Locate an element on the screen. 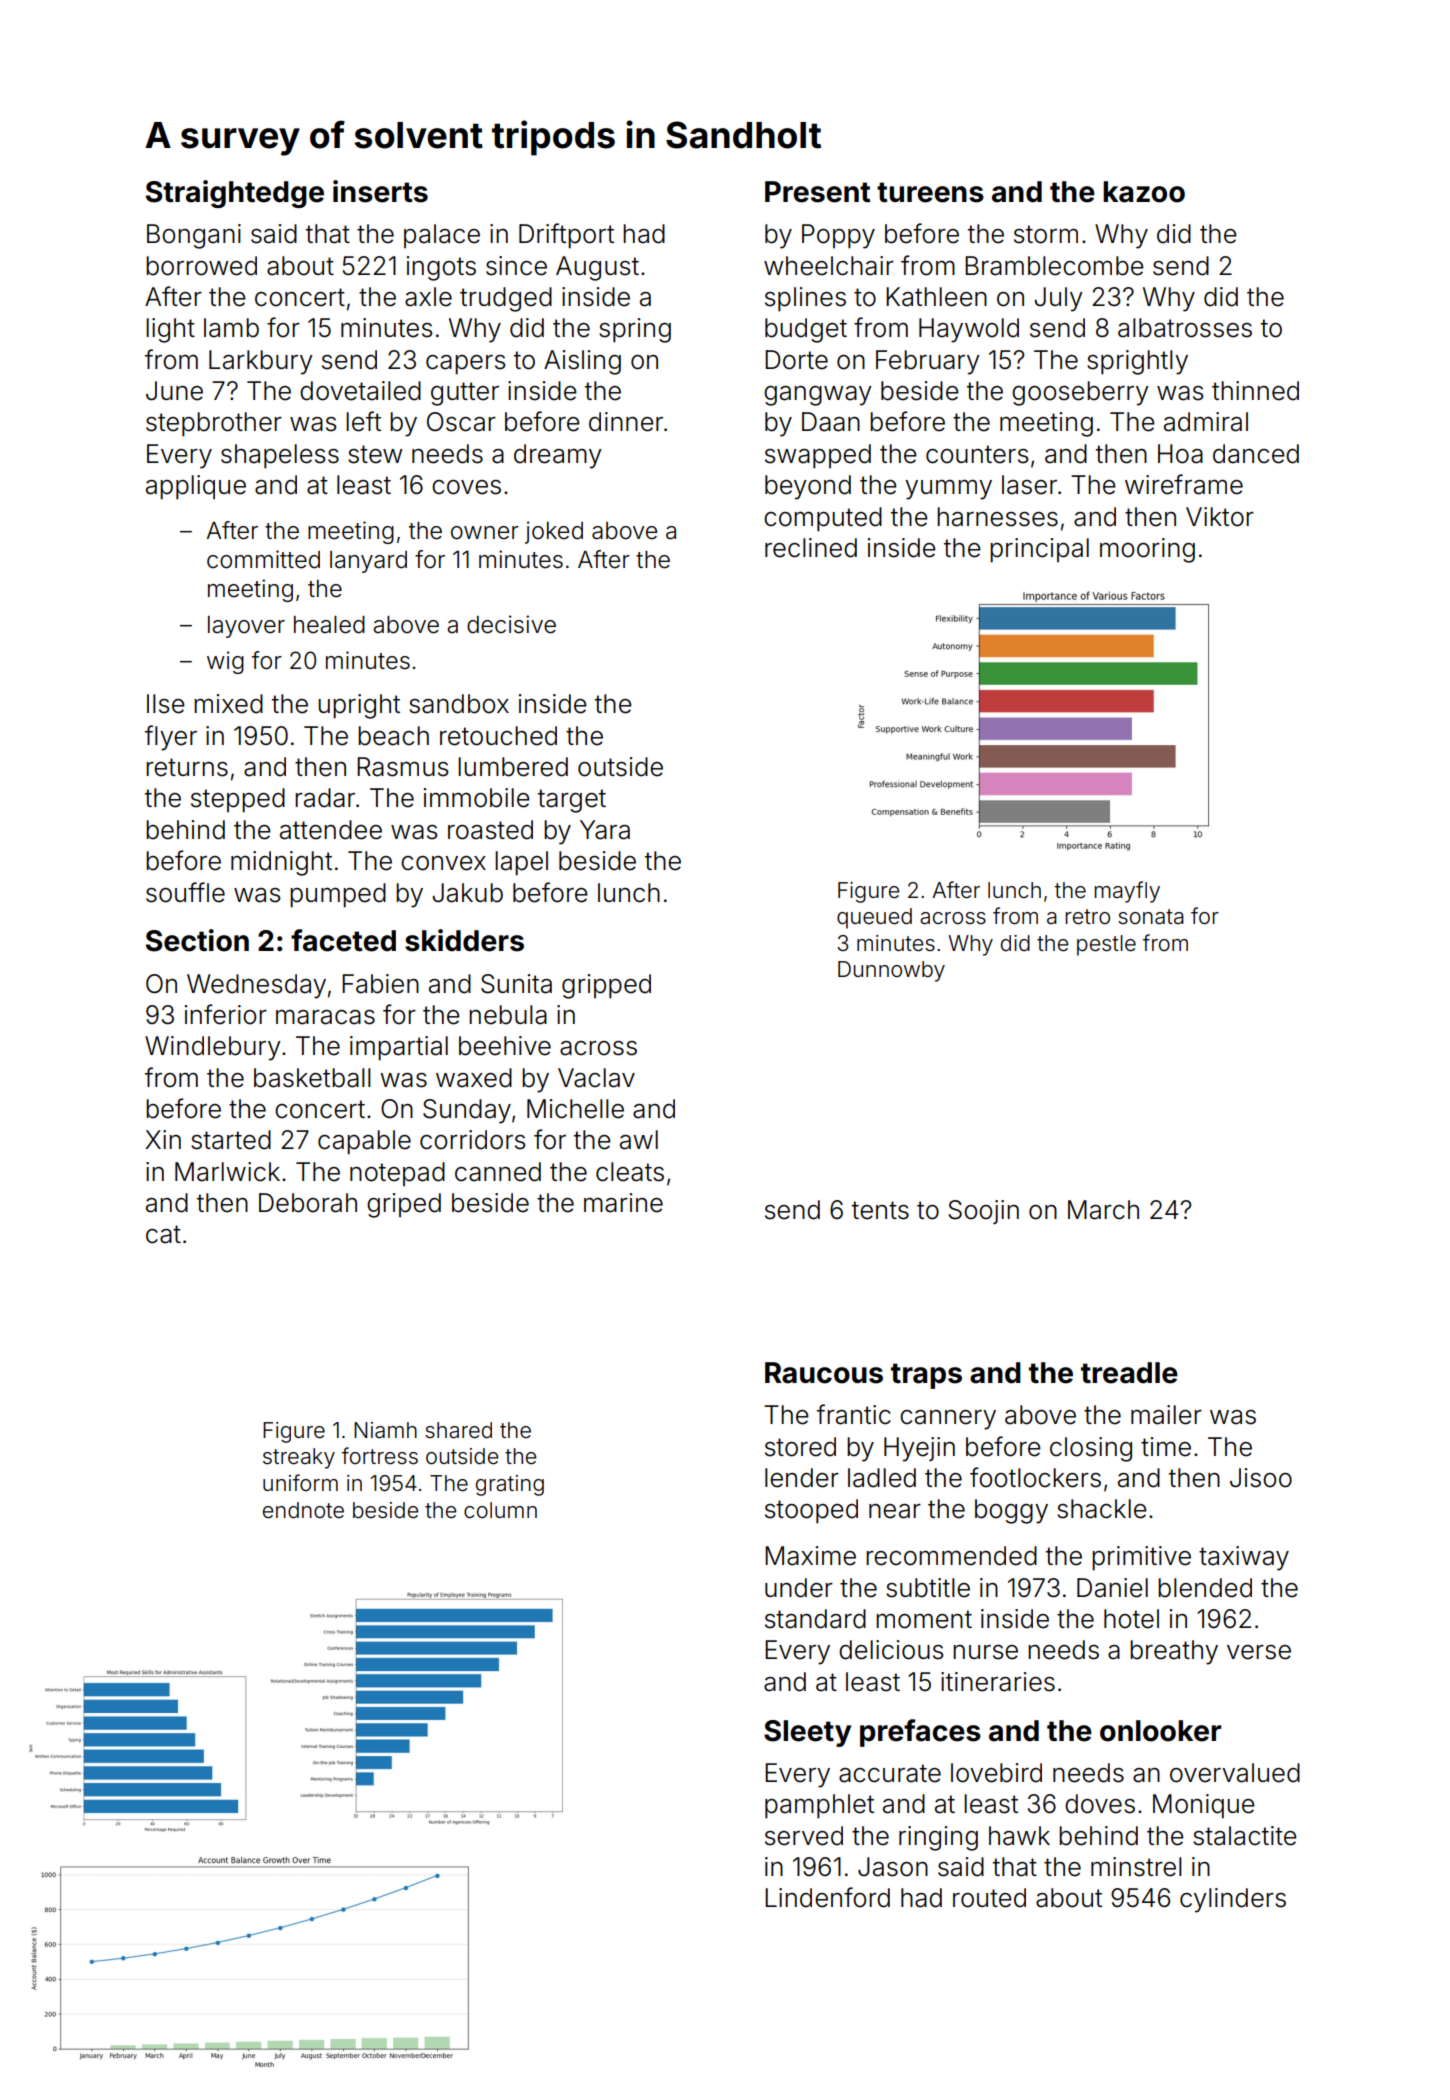 This screenshot has height=2100, width=1450. thinned is located at coordinates (1255, 391).
